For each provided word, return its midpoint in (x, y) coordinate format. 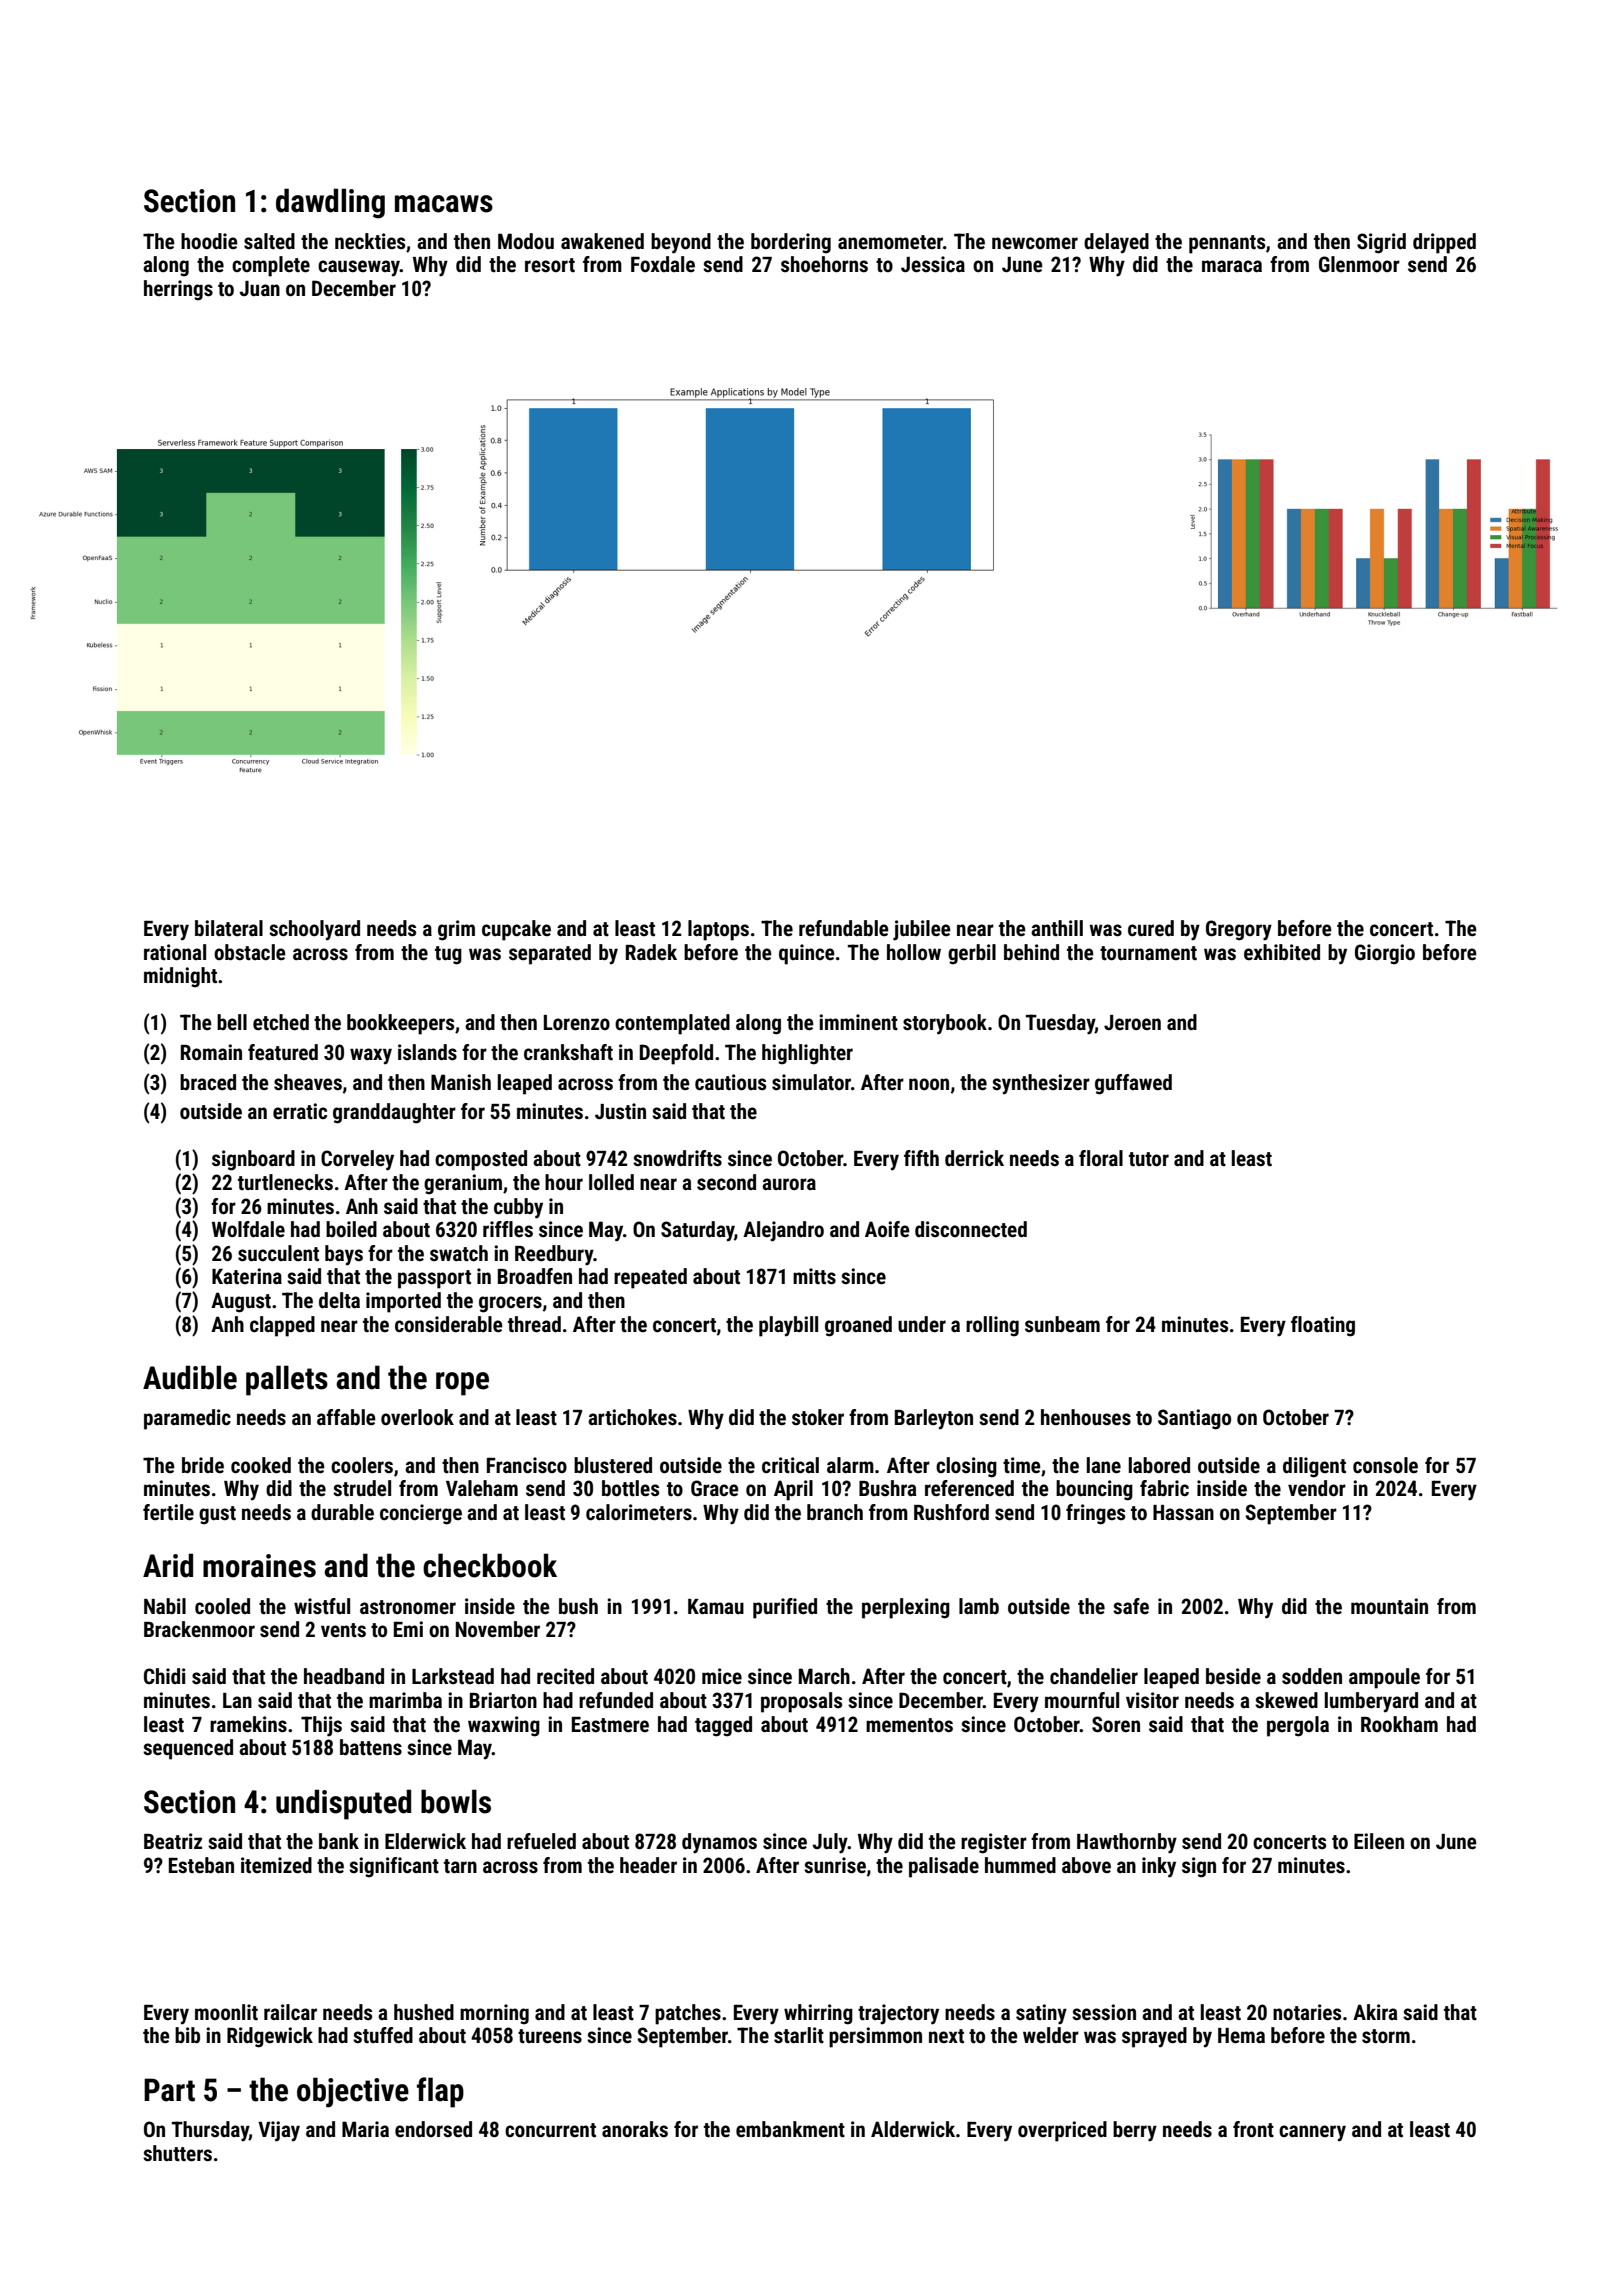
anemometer (890, 242)
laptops (718, 930)
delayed (1116, 243)
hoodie (209, 241)
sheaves (308, 1082)
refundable (844, 928)
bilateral (229, 928)
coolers (362, 1465)
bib (187, 2035)
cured (1151, 928)
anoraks (635, 2129)
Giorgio (1385, 954)
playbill (788, 1326)
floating (1323, 1326)
